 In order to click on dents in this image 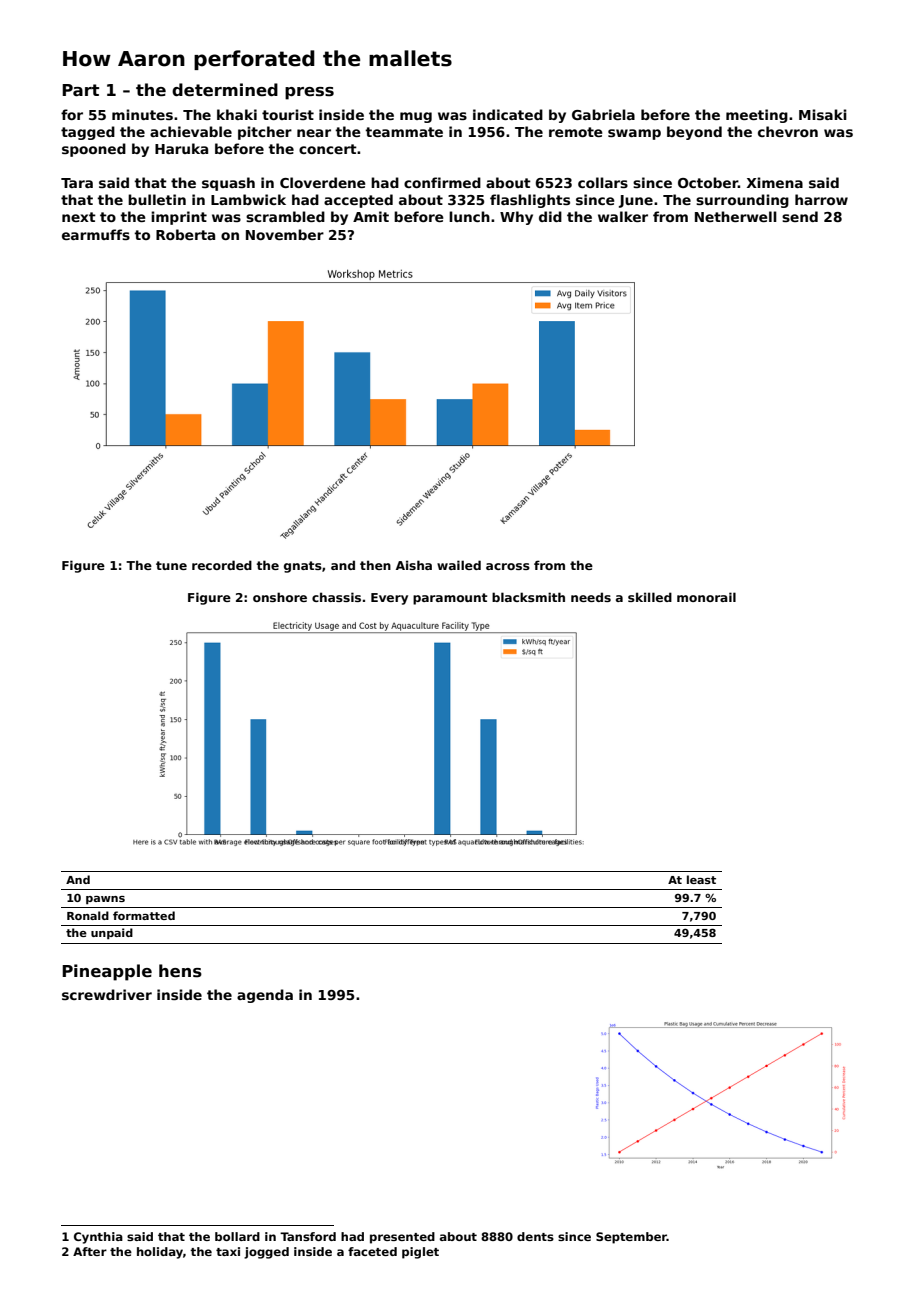, I will do `click(535, 1236)`.
